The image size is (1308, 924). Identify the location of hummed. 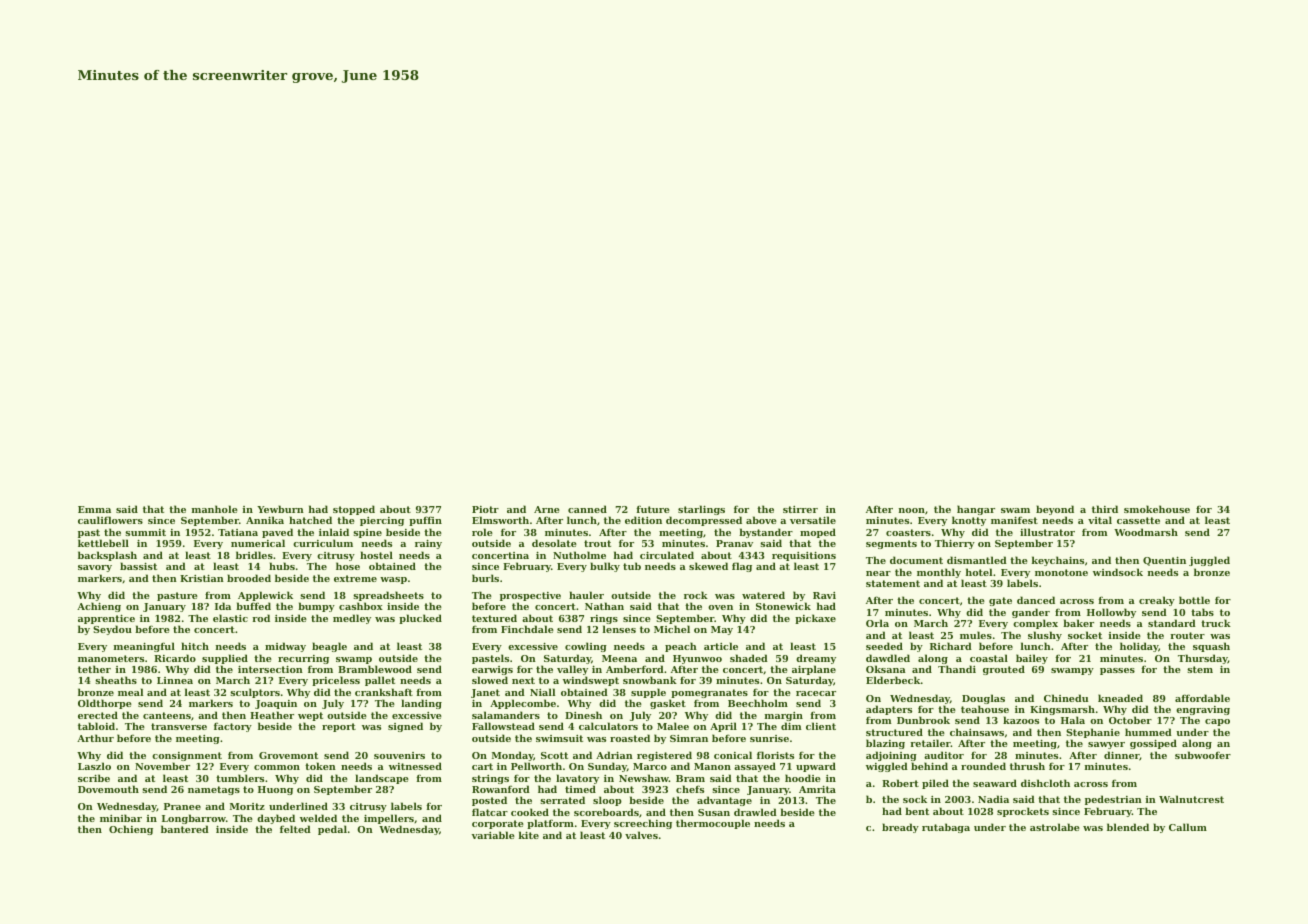
(1148, 732).
